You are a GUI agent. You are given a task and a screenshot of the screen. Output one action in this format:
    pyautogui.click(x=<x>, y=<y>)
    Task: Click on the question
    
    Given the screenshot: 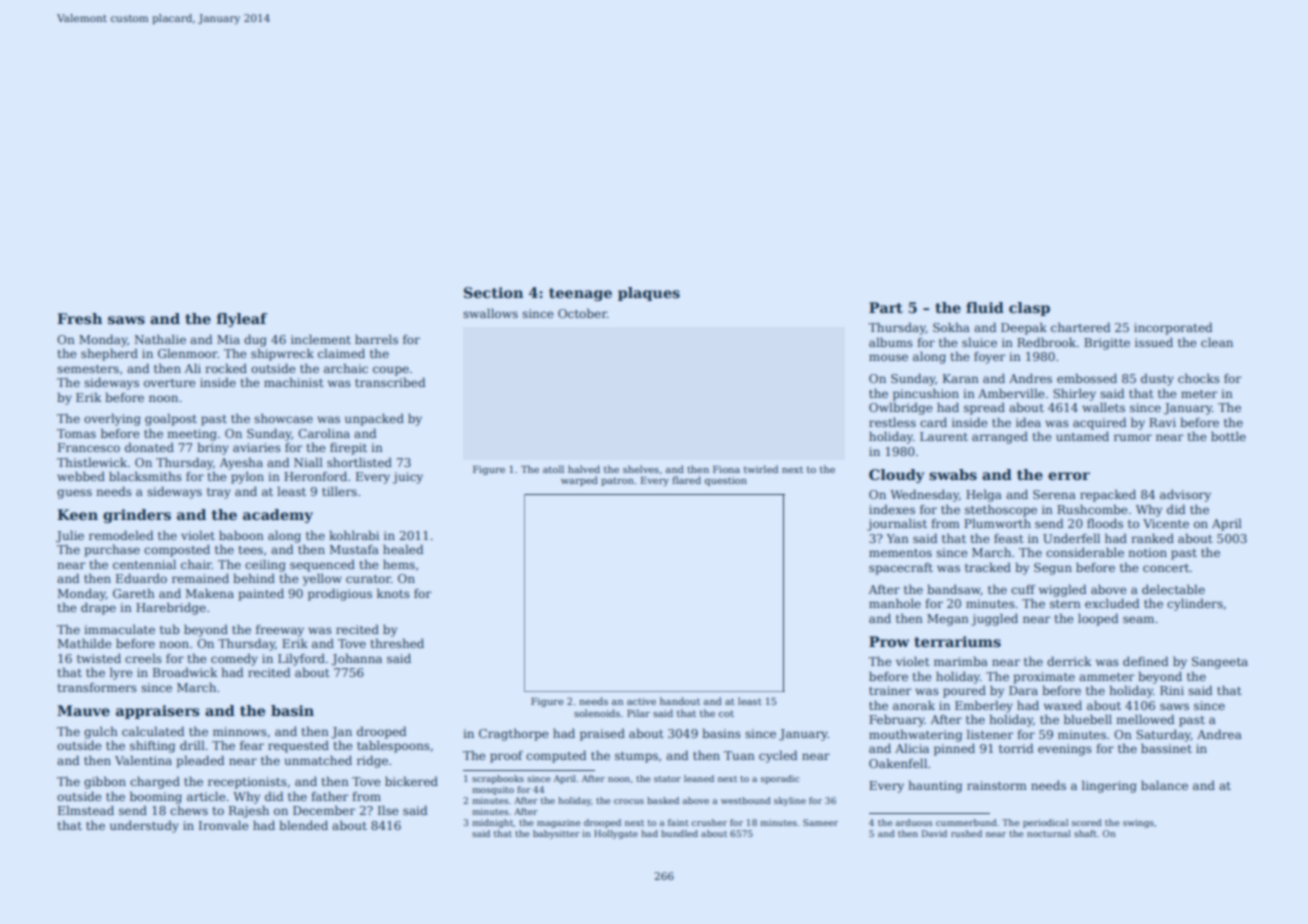 What is the action you would take?
    pyautogui.click(x=726, y=481)
